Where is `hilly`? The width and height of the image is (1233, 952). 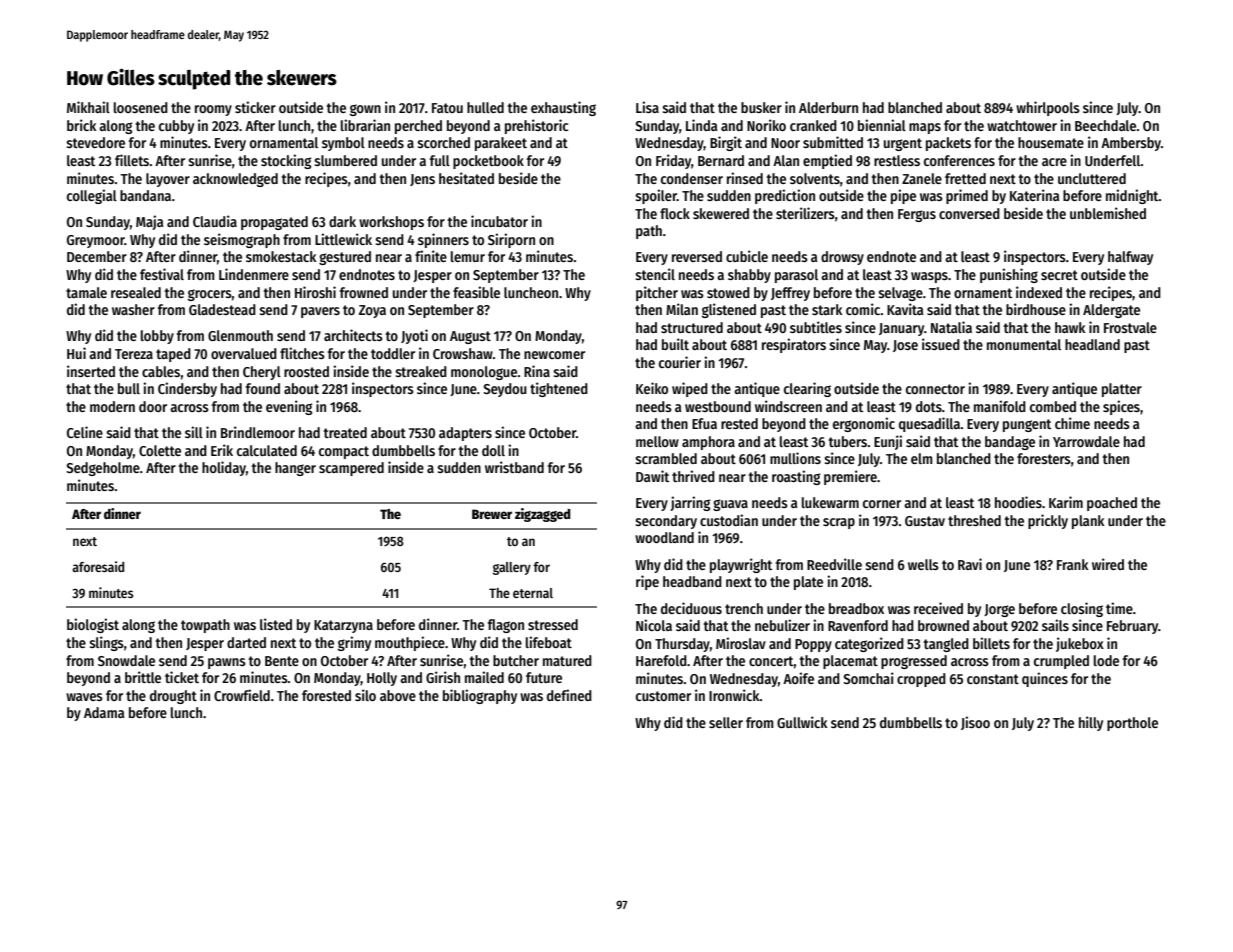 hilly is located at coordinates (1091, 723).
